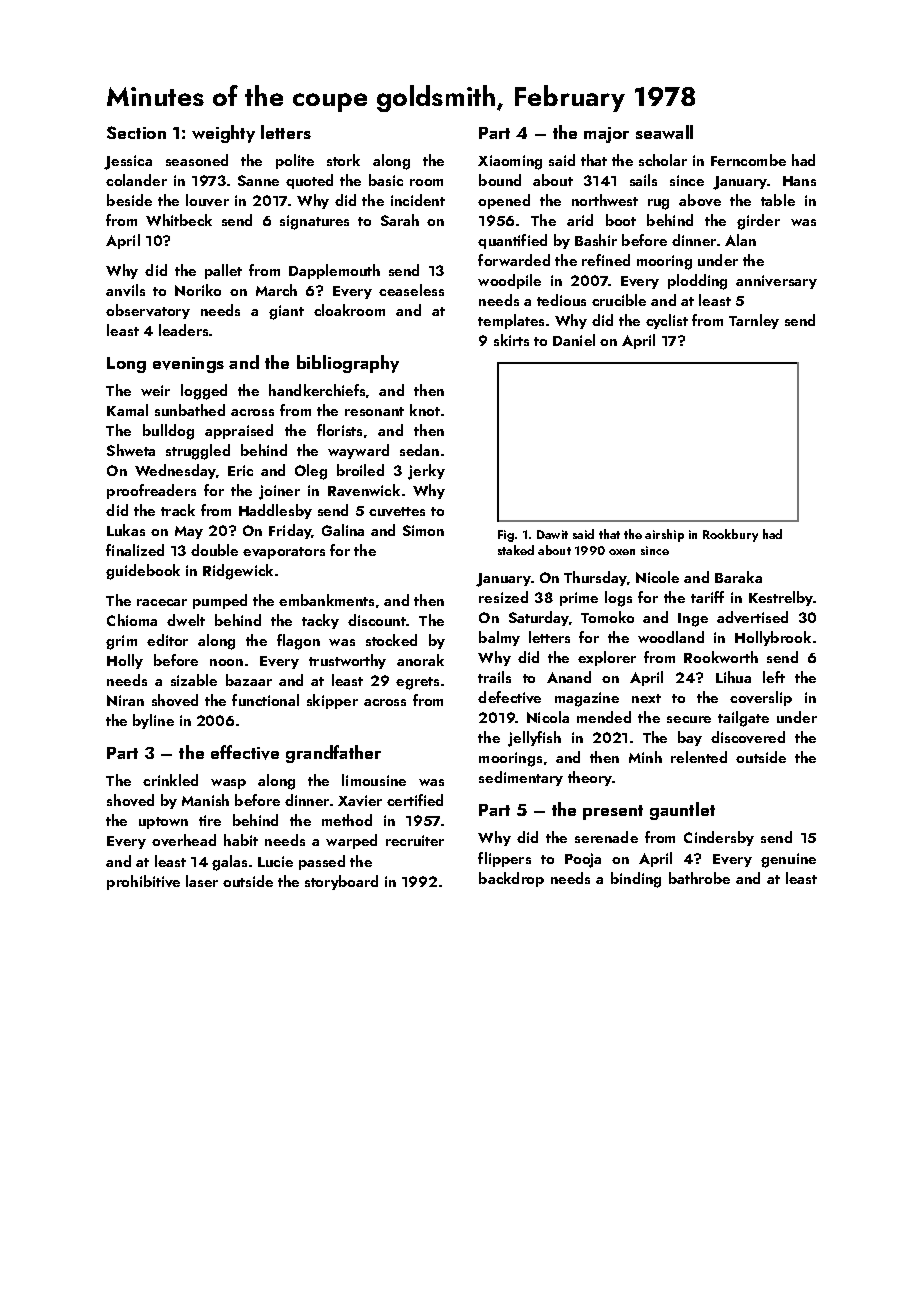 This page has width=924, height=1314. What do you see at coordinates (667, 321) in the page?
I see `cyclist` at bounding box center [667, 321].
